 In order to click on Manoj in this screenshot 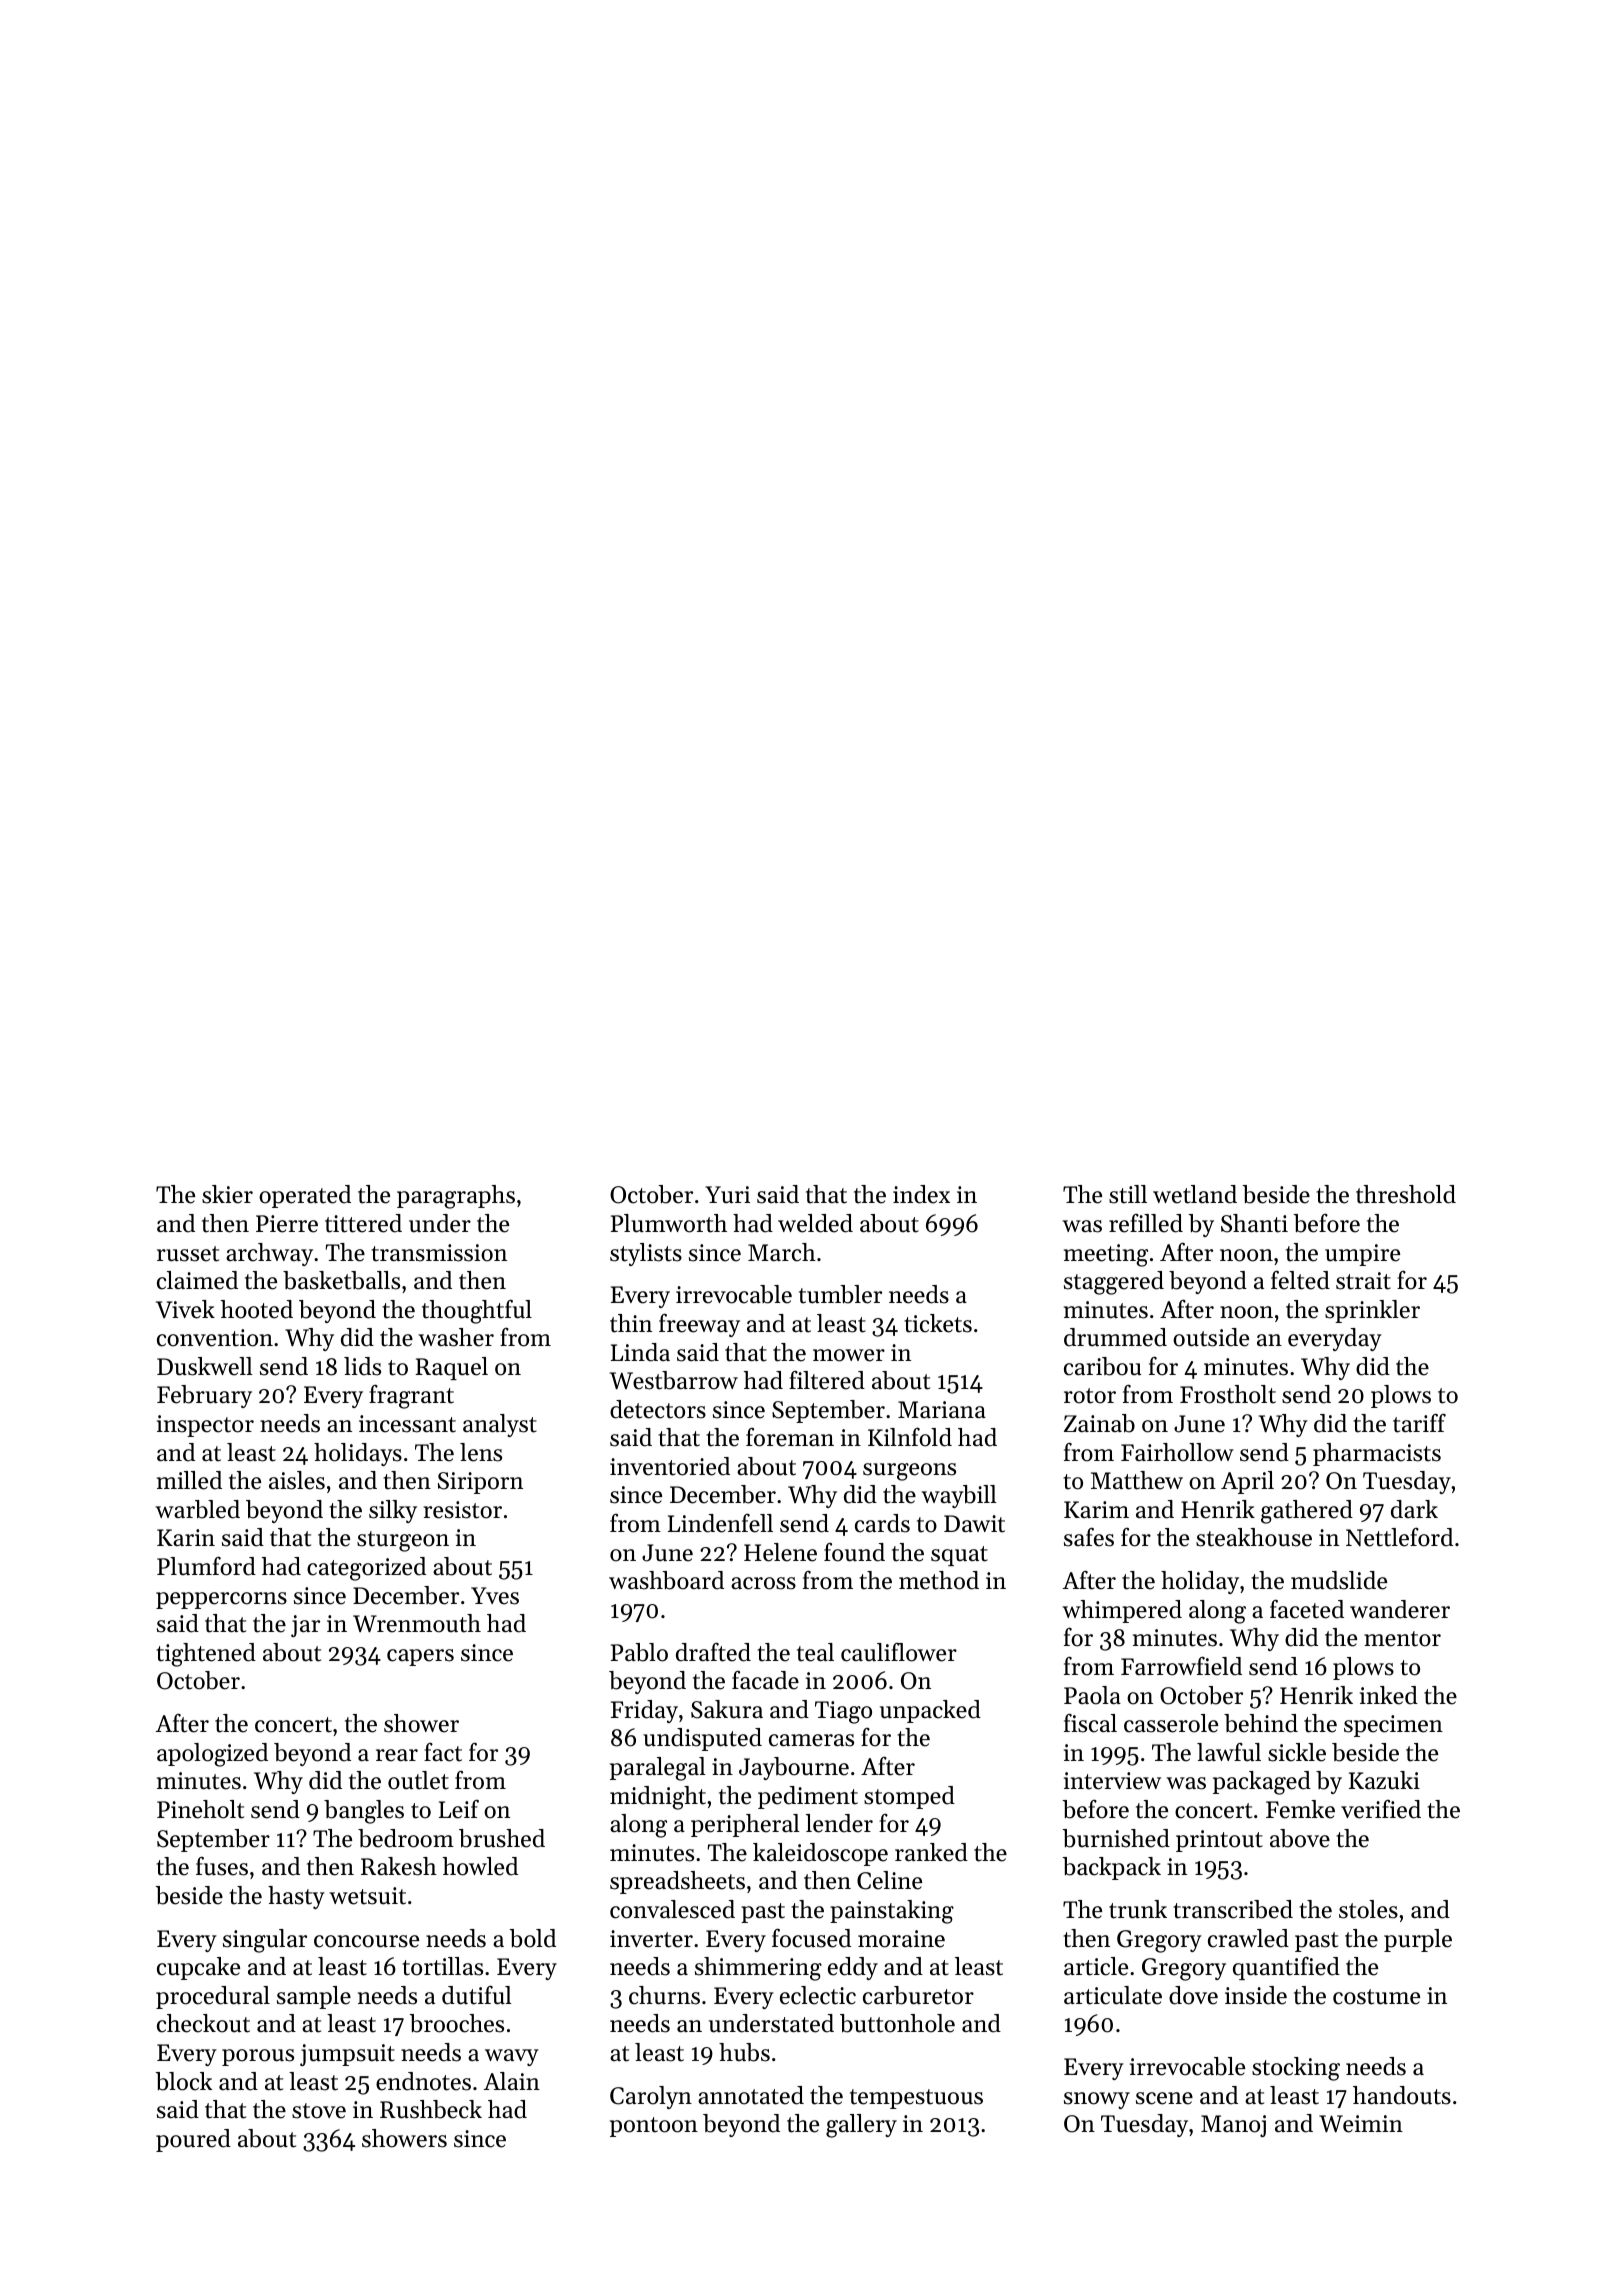, I will do `click(1233, 2126)`.
